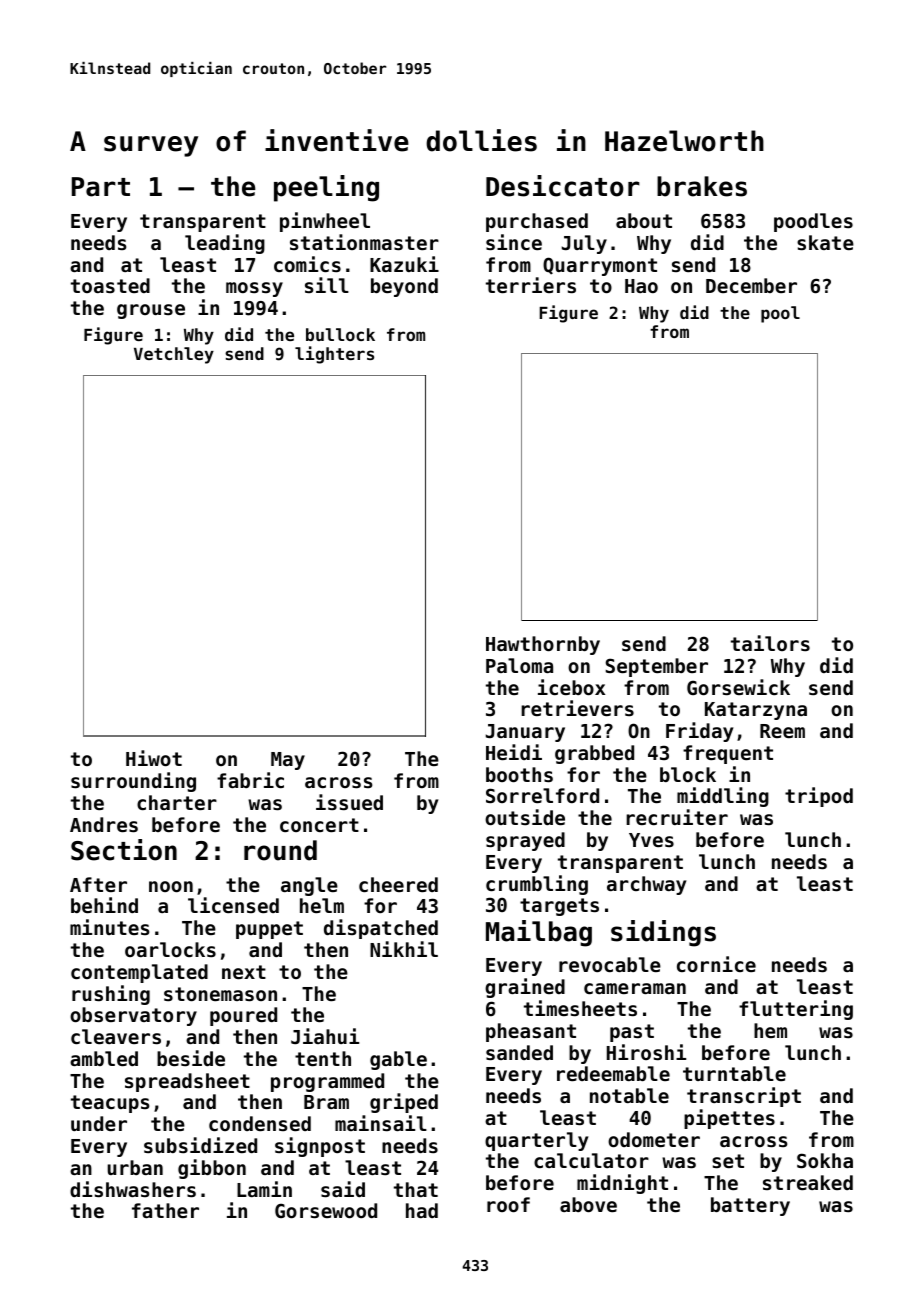 This document has width=924, height=1311. Describe the element at coordinates (519, 1053) in the document. I see `sanded` at that location.
